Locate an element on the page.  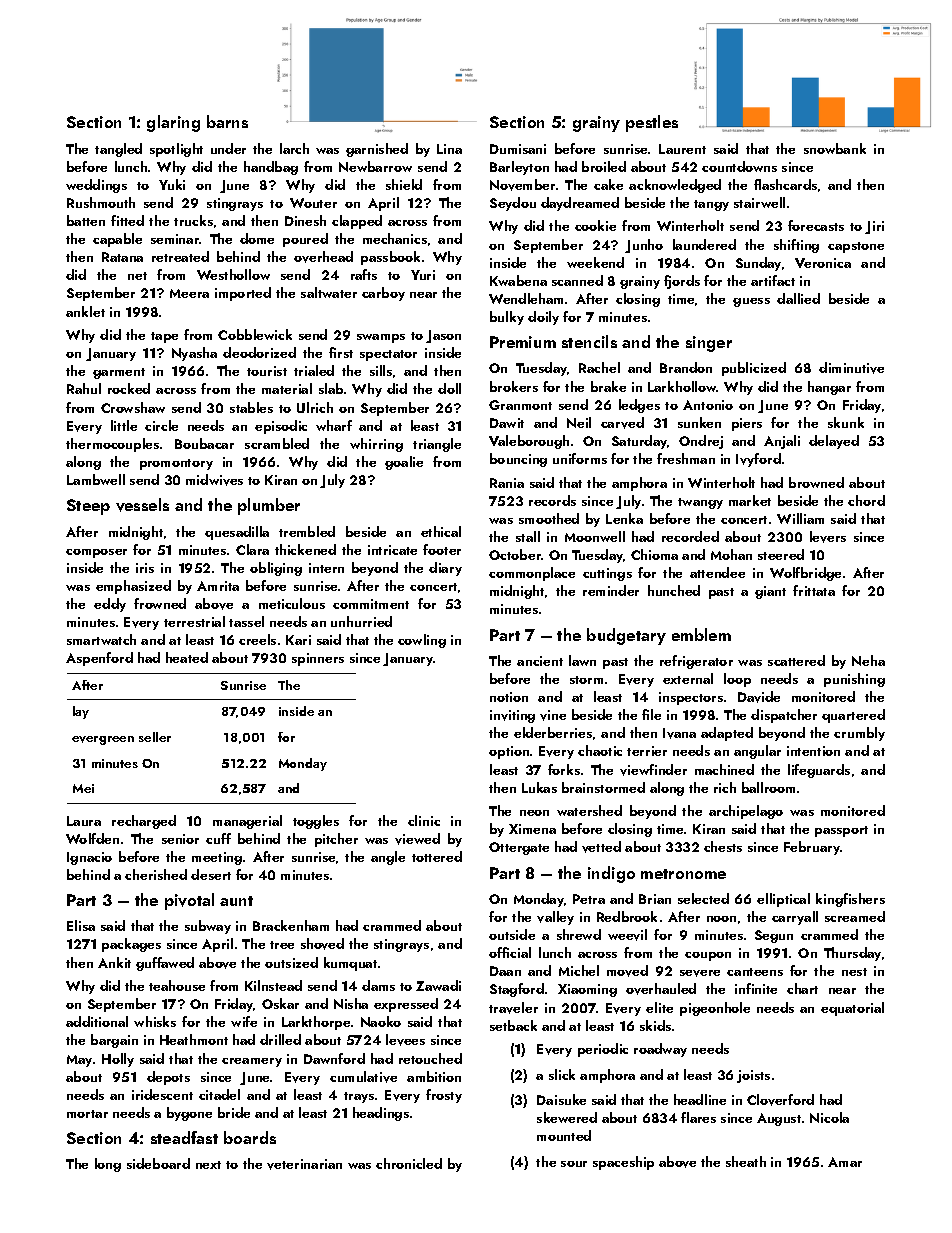
pestles is located at coordinates (652, 123).
